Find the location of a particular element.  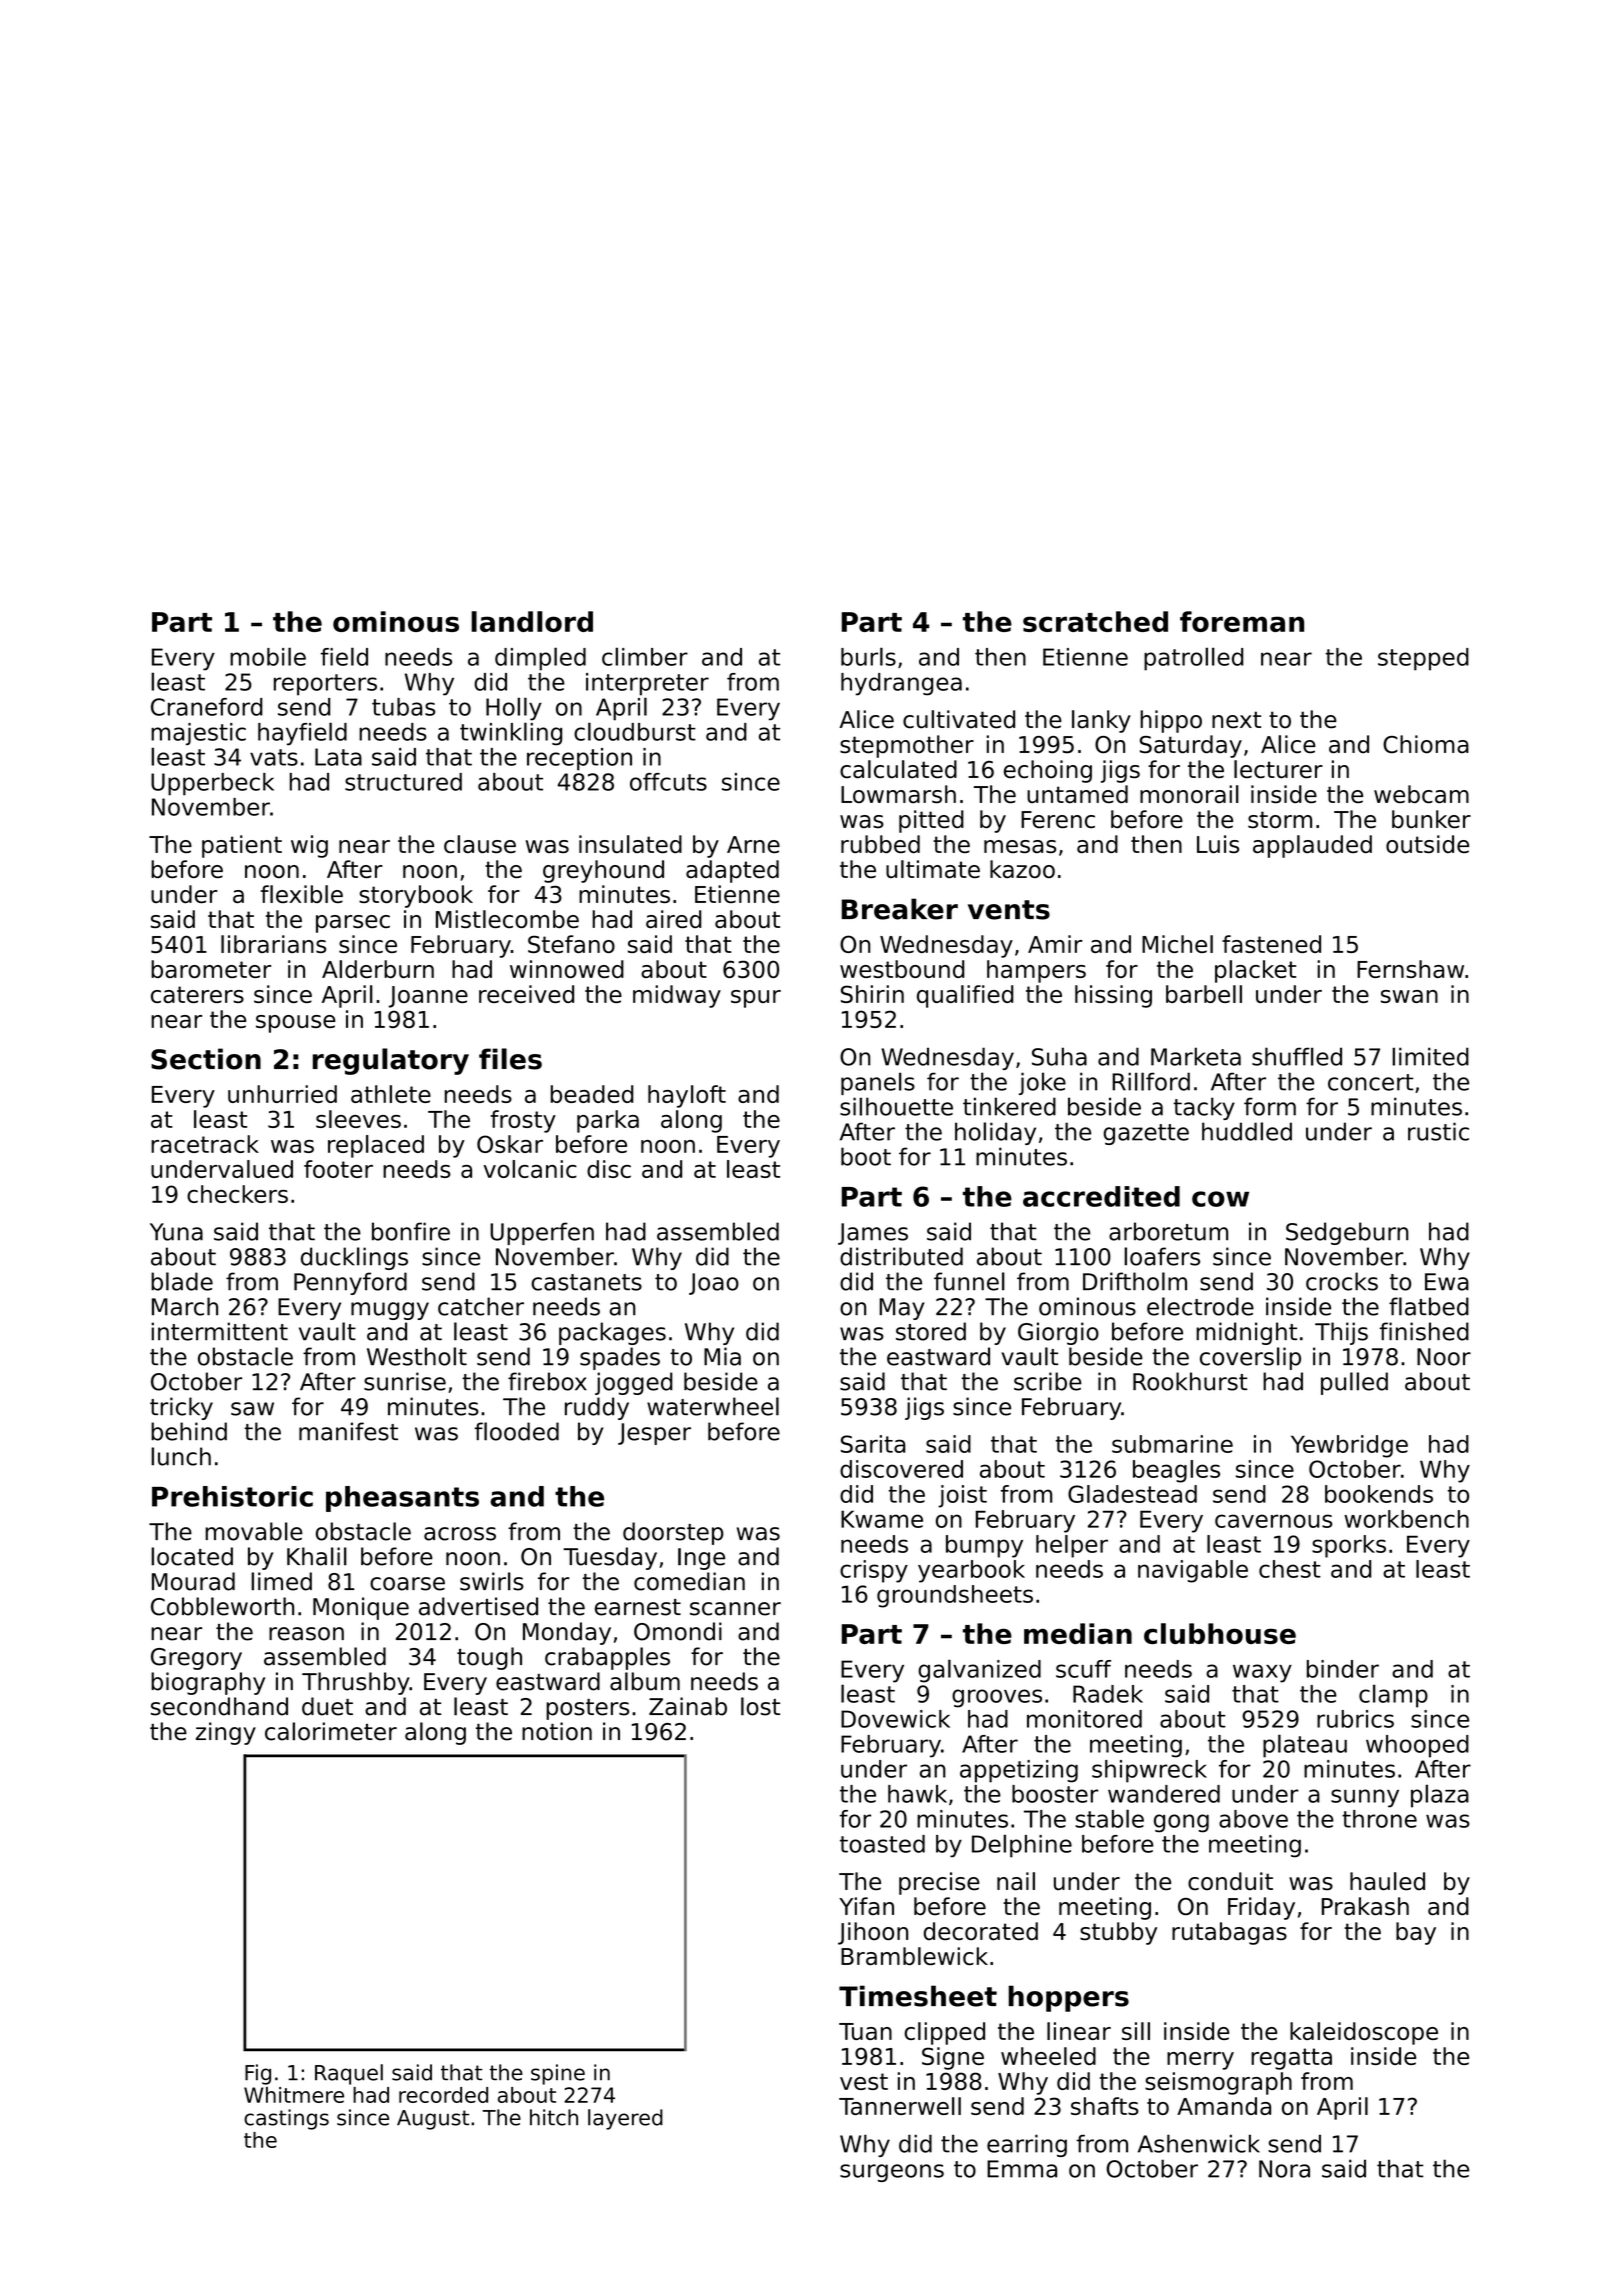

Tuan is located at coordinates (865, 2031).
